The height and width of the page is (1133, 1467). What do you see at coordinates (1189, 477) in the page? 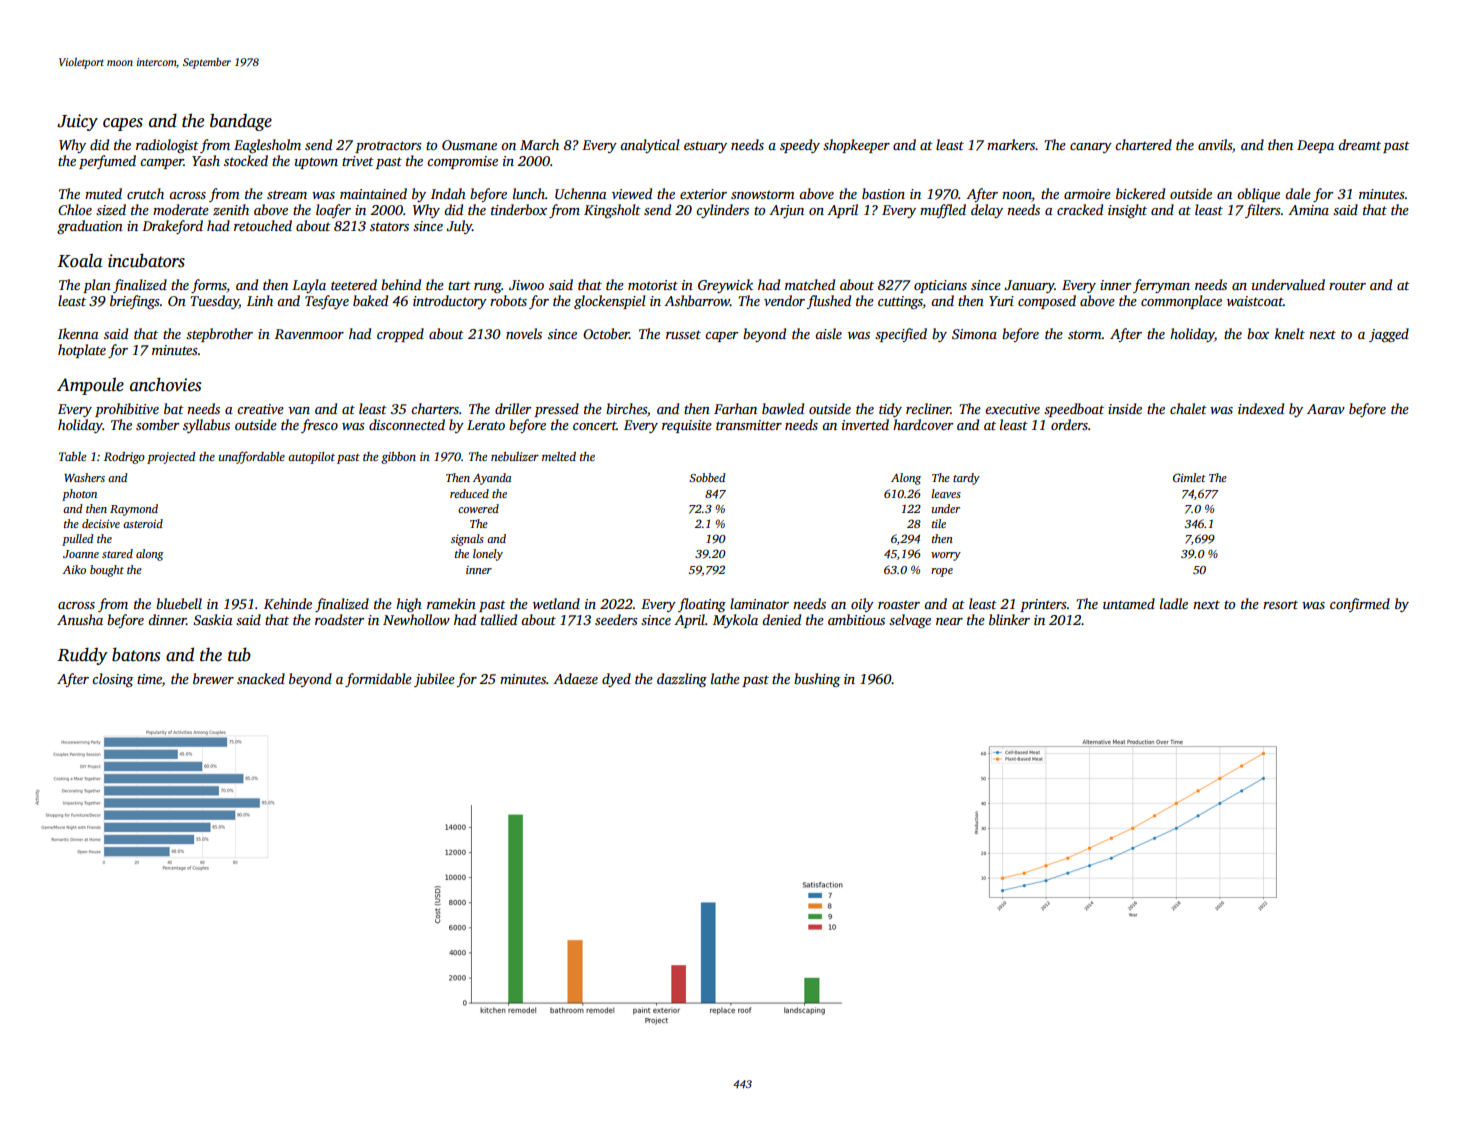
I see `Gimlet` at bounding box center [1189, 477].
